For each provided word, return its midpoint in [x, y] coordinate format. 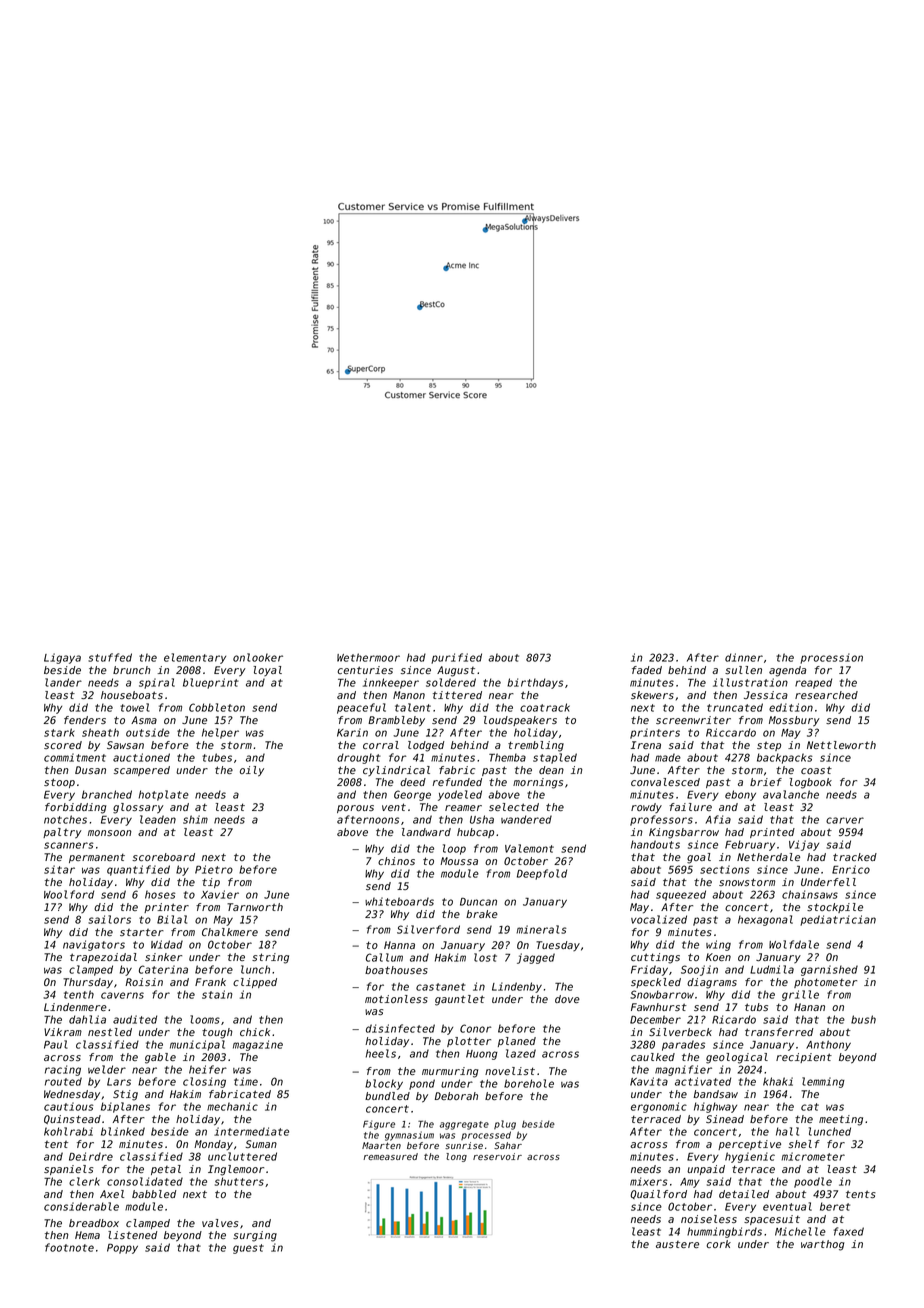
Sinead [725, 1119]
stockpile [835, 908]
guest [248, 1249]
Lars [119, 1082]
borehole [529, 1083]
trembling [536, 746]
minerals [541, 929]
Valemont [529, 848]
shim [195, 819]
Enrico [851, 869]
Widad [167, 944]
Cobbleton [217, 707]
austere [677, 1244]
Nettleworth [841, 745]
